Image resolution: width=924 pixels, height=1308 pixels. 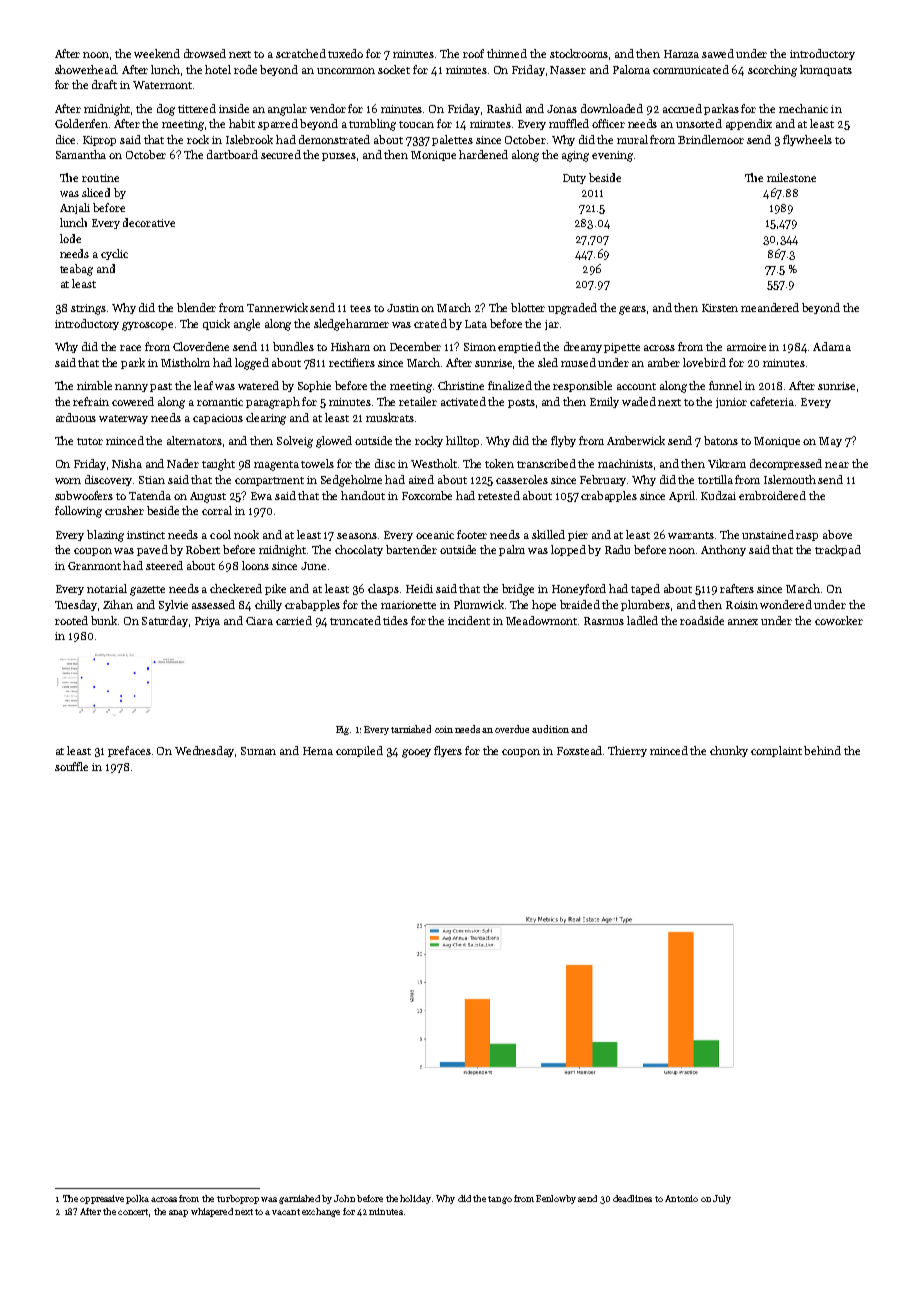 What do you see at coordinates (178, 1213) in the page?
I see `snap` at bounding box center [178, 1213].
